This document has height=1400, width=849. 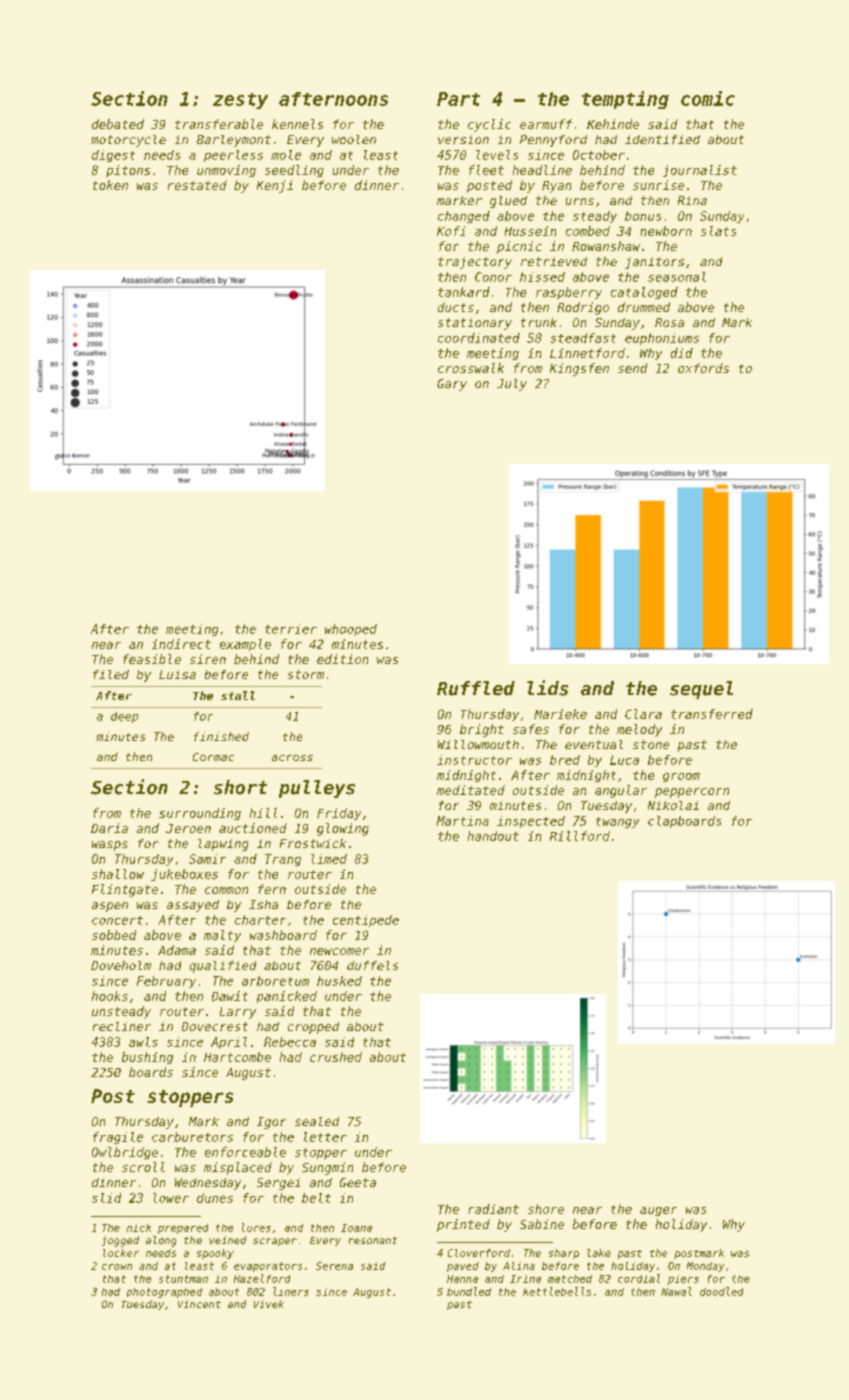 What do you see at coordinates (354, 139) in the document?
I see `woolen` at bounding box center [354, 139].
